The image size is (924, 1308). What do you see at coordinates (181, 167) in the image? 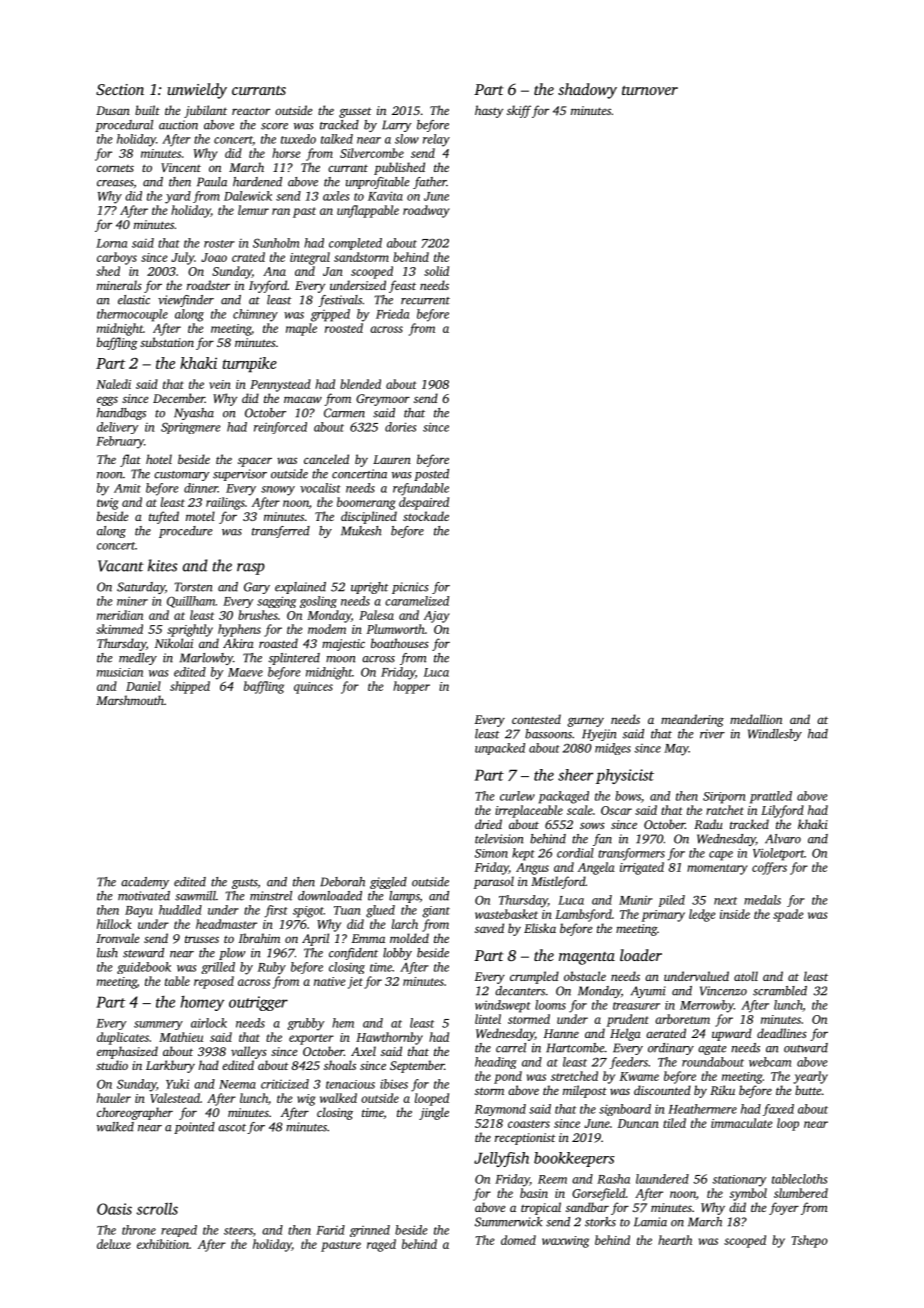
I see `Vincent` at bounding box center [181, 167].
